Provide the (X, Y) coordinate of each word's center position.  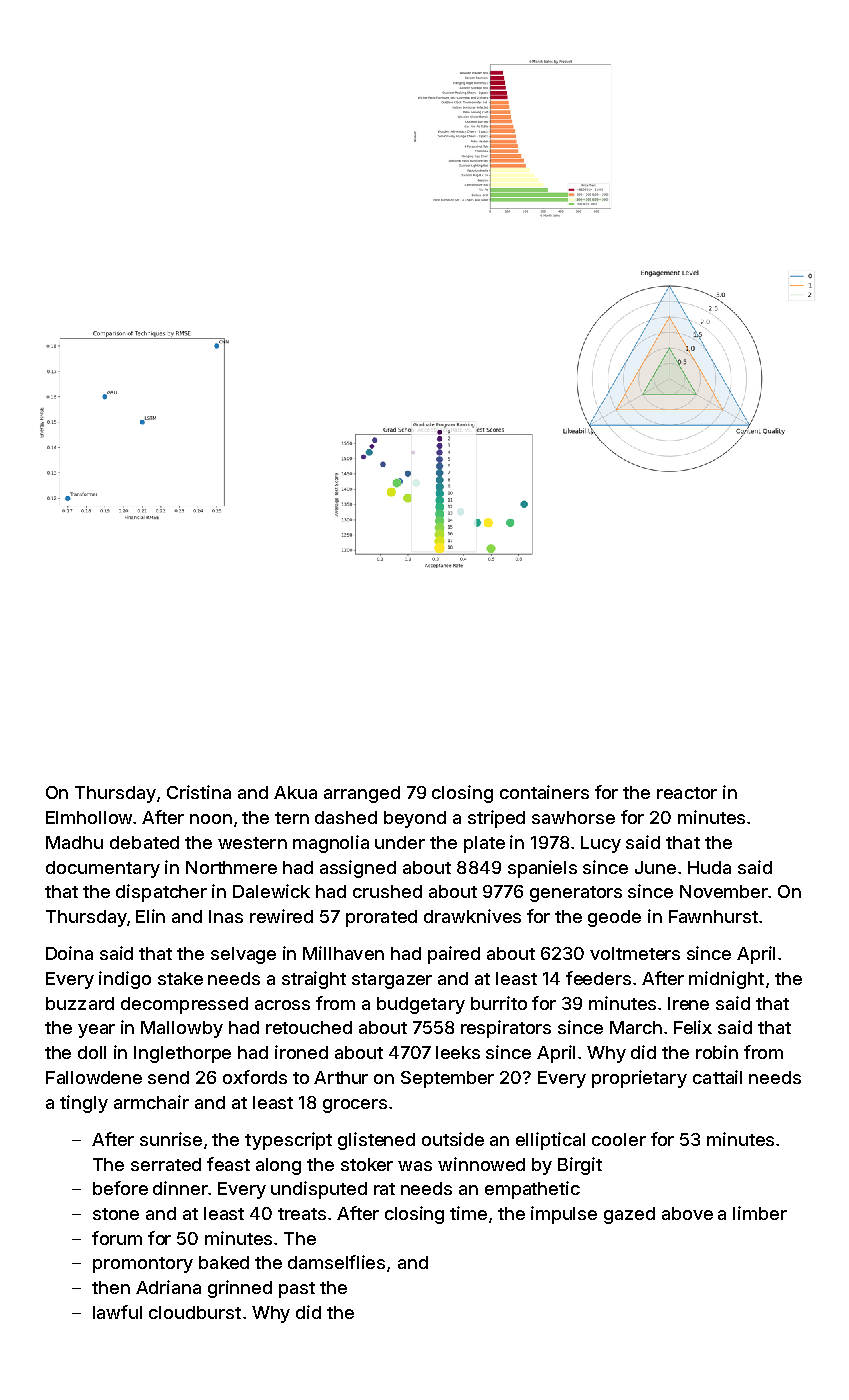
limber (760, 1213)
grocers (355, 1106)
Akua (295, 792)
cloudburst (195, 1312)
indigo (125, 980)
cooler (619, 1139)
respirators (506, 1029)
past (297, 1290)
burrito (499, 1003)
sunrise (171, 1139)
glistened (376, 1141)
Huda (709, 867)
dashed (346, 817)
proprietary (639, 1079)
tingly (84, 1104)
